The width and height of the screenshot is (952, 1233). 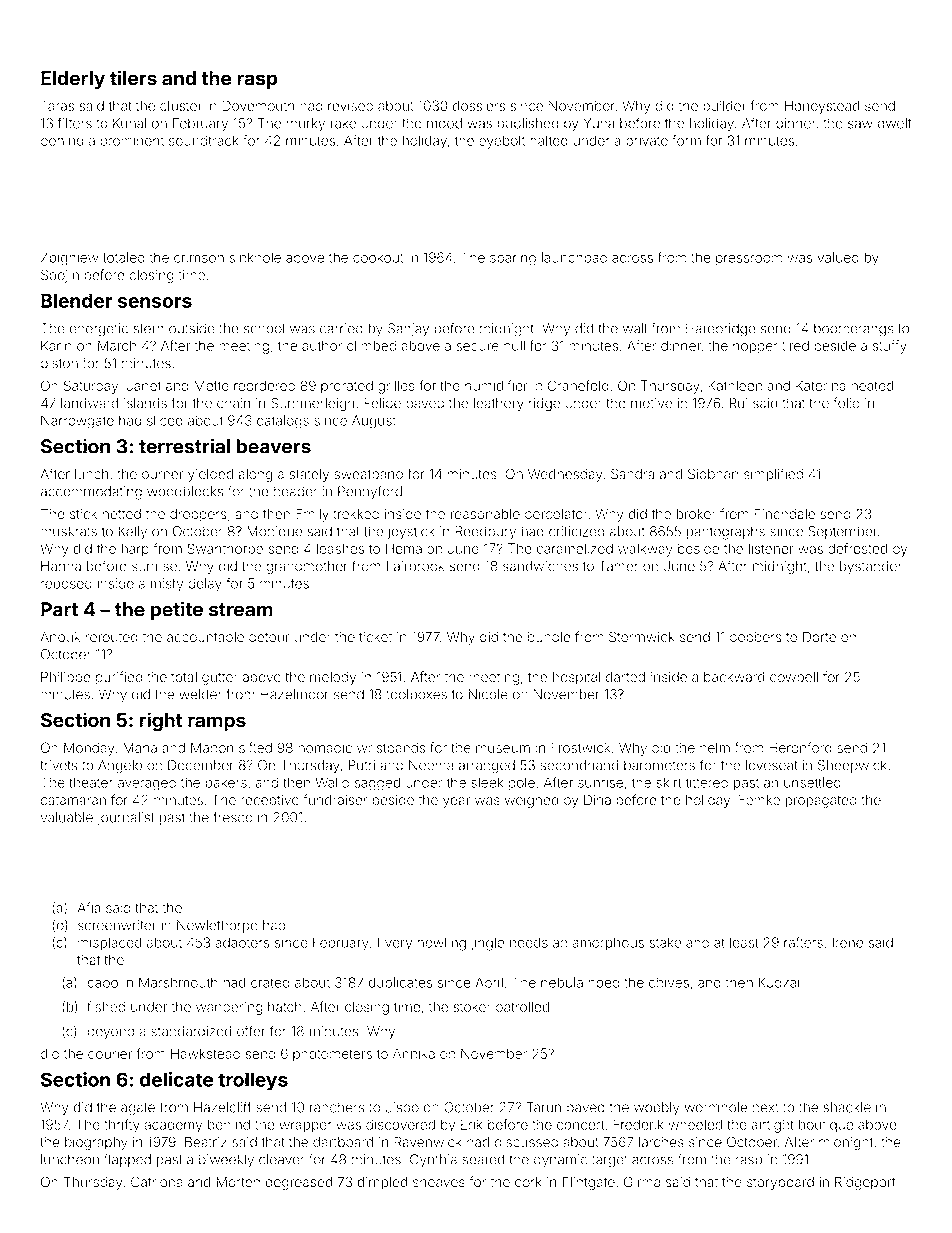 What do you see at coordinates (794, 677) in the screenshot?
I see `cowbell` at bounding box center [794, 677].
